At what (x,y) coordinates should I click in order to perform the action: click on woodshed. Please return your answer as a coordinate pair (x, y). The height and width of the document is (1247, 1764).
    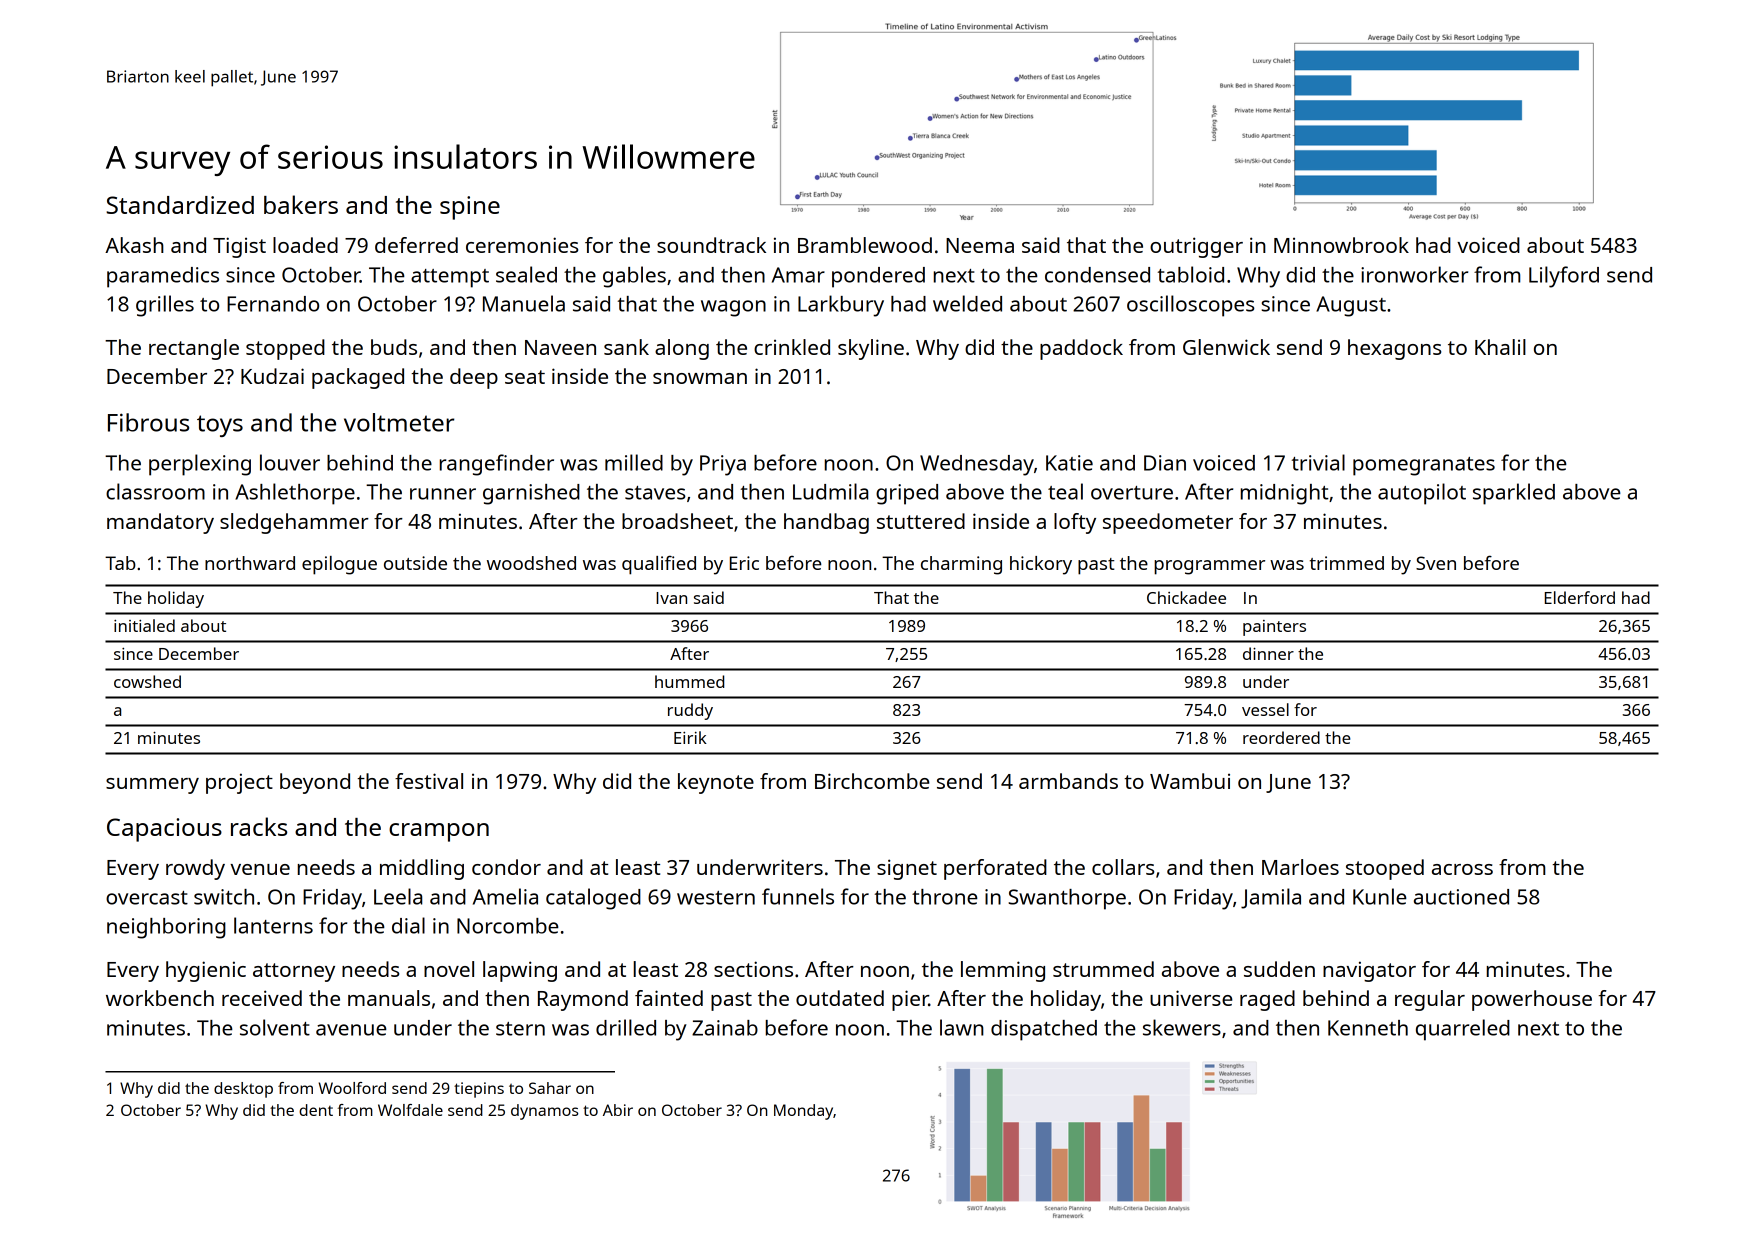
    Looking at the image, I should click on (531, 563).
